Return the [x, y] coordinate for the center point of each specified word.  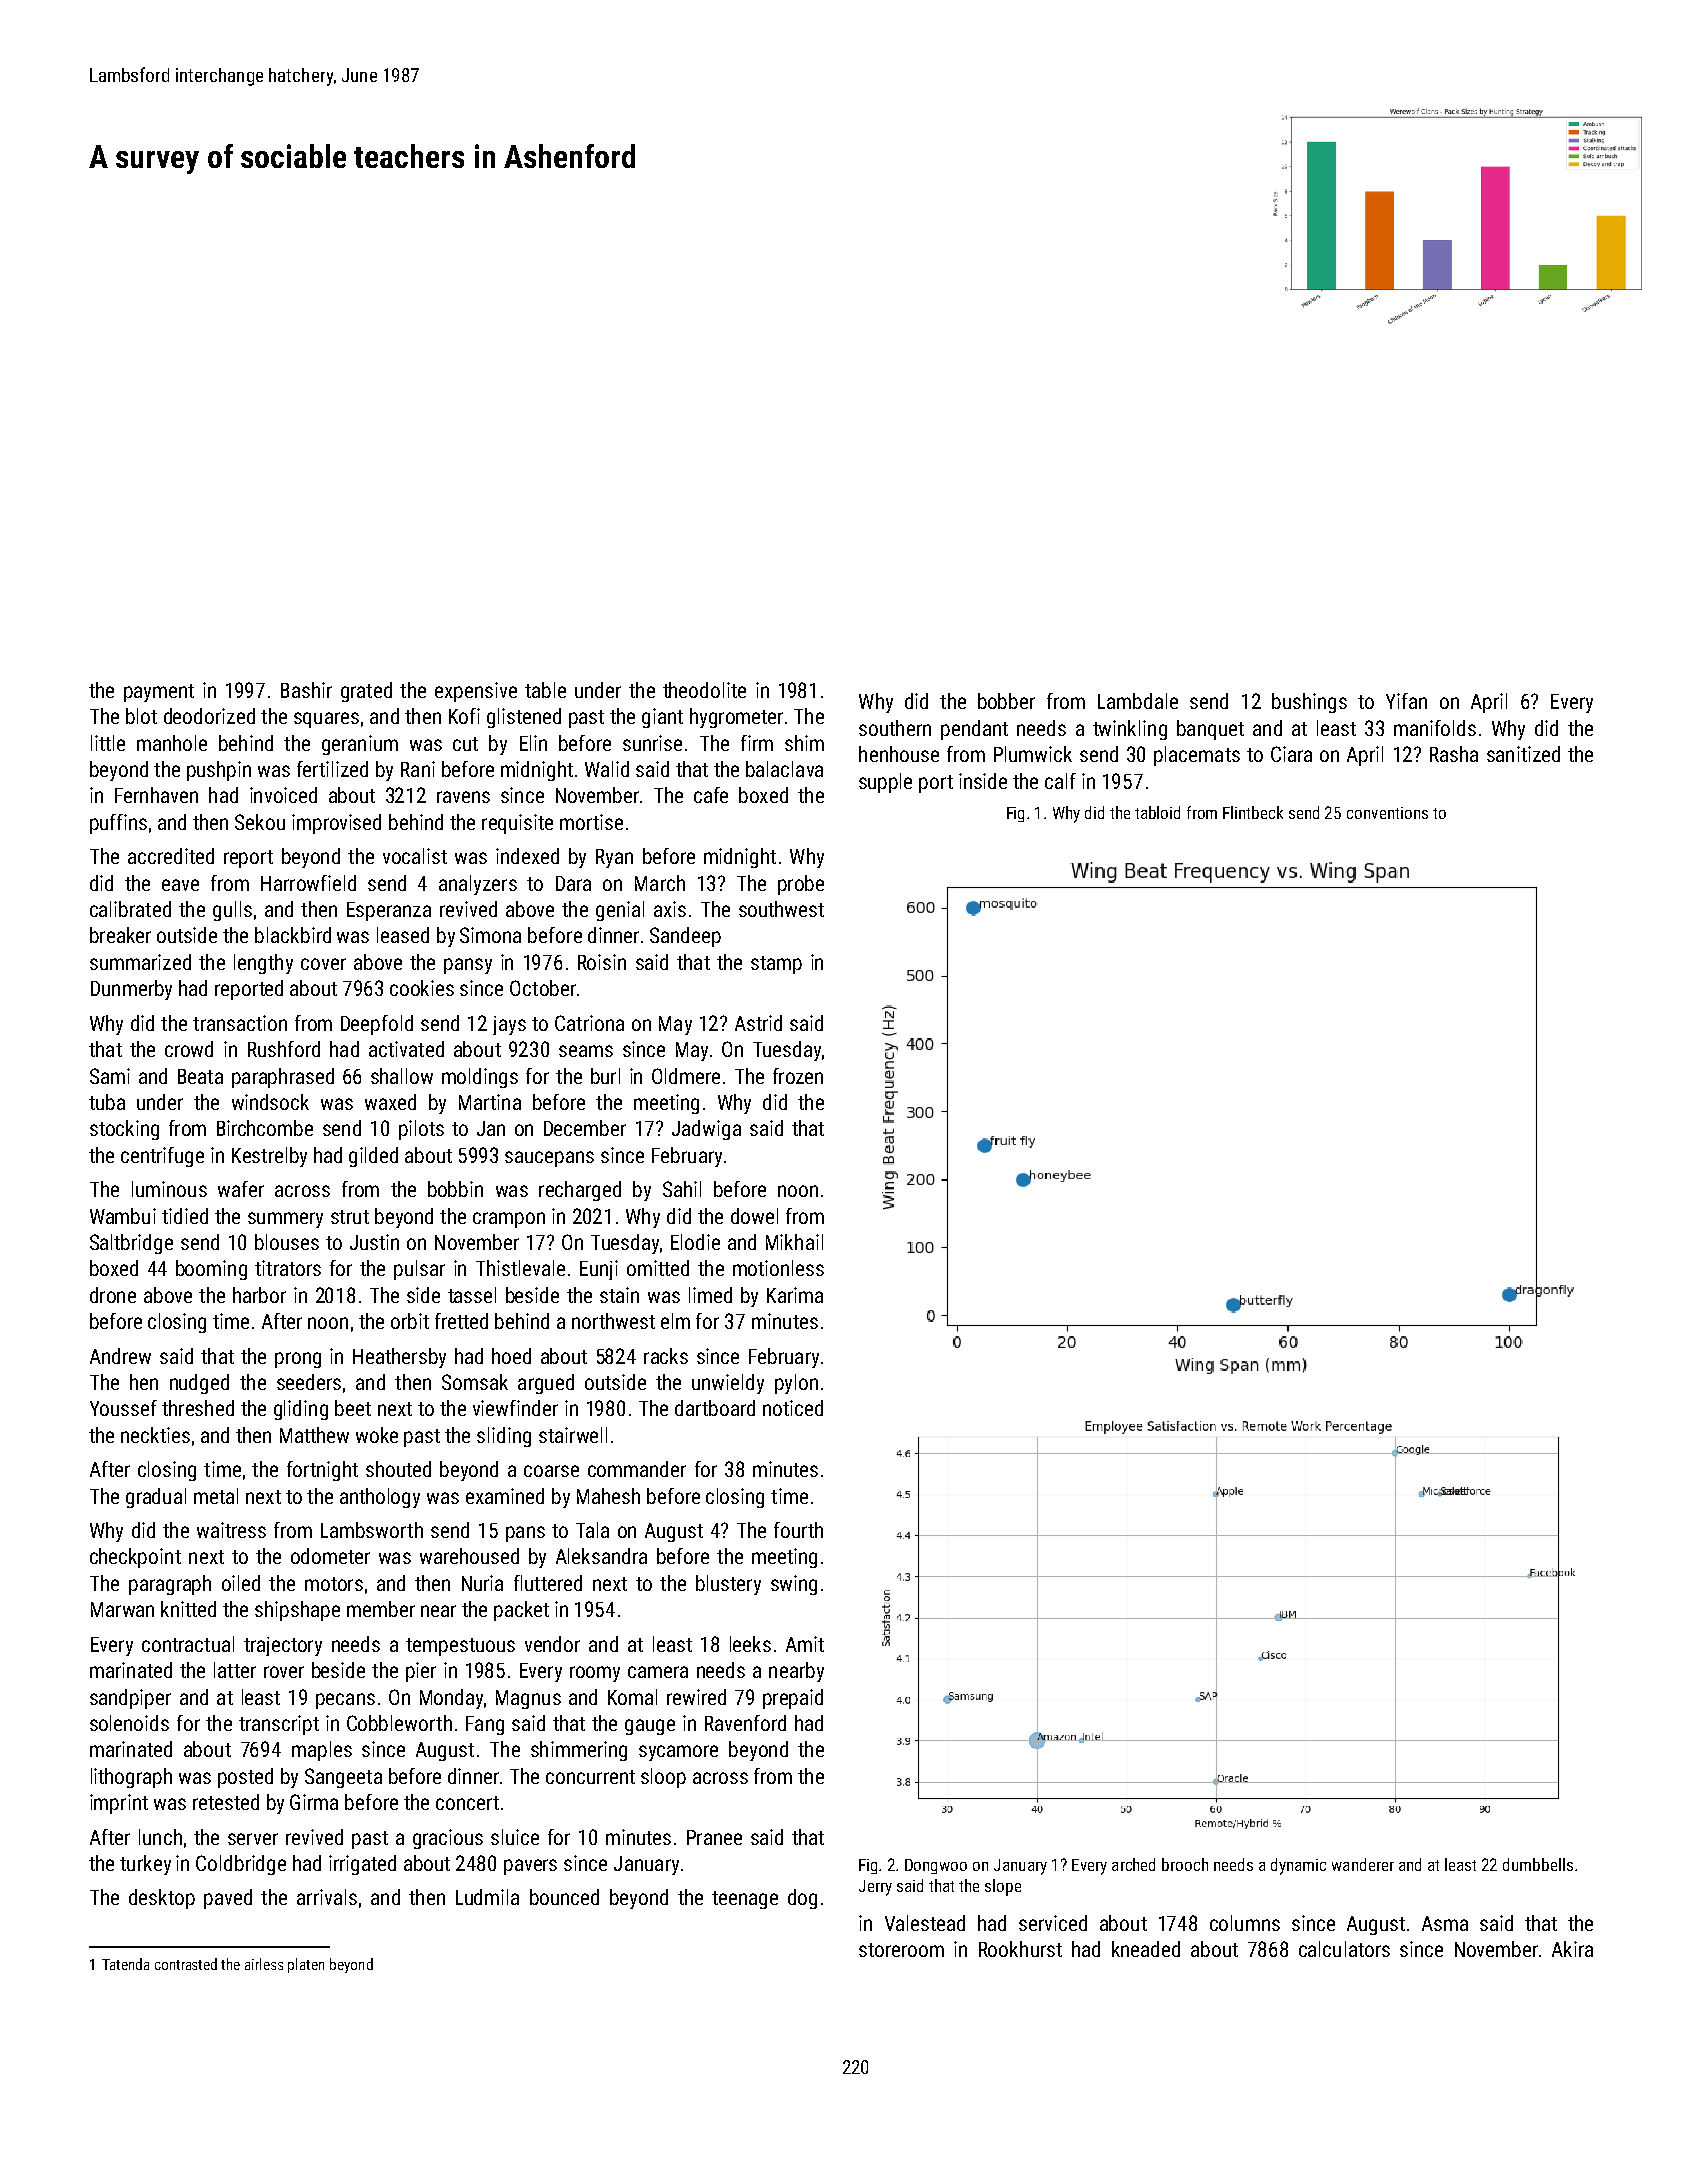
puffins [118, 824]
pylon [796, 1384]
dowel [754, 1216]
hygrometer [736, 718]
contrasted [186, 1964]
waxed [390, 1102]
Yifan [1406, 701]
